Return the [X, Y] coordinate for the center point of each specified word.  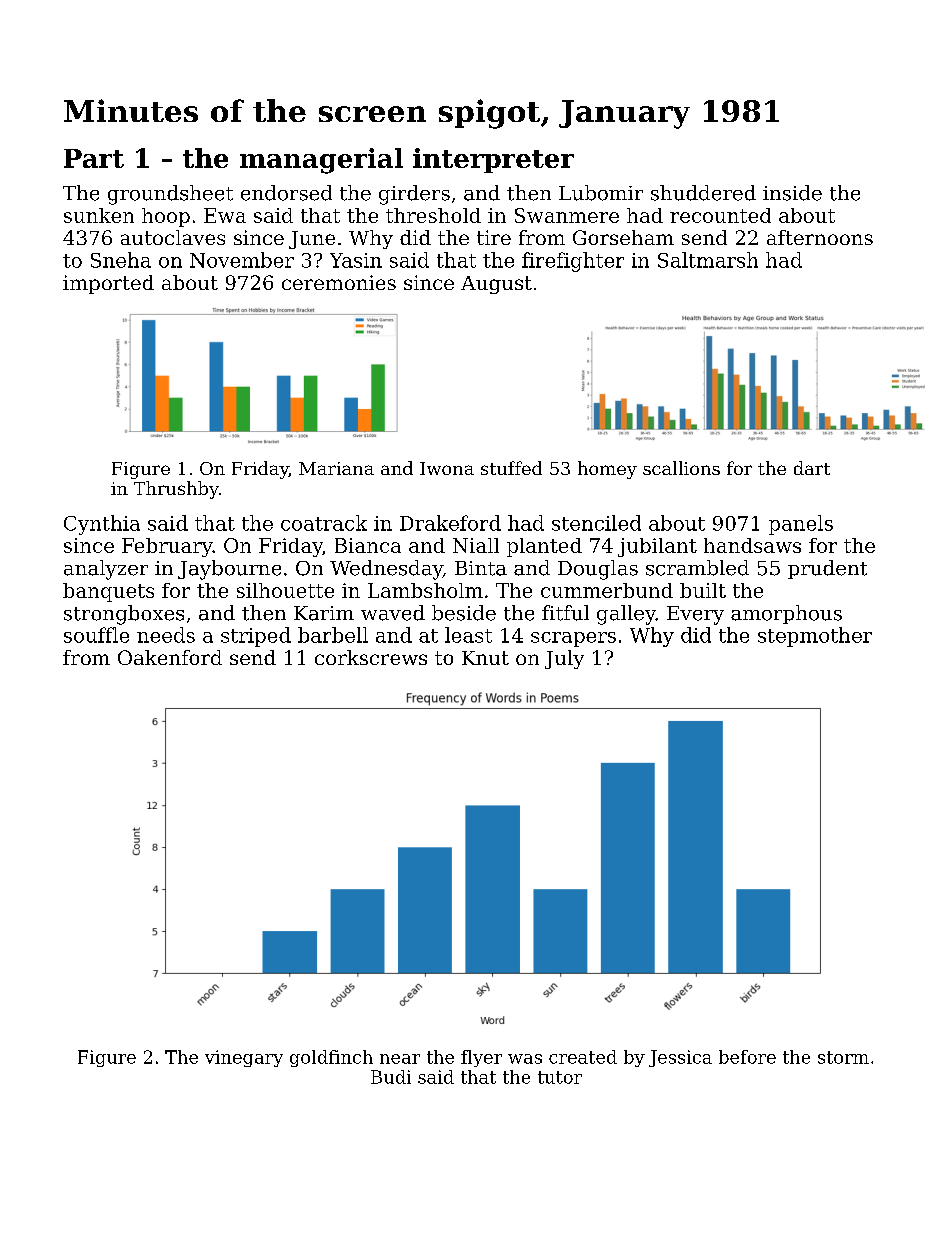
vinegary [244, 1058]
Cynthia [102, 525]
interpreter [493, 160]
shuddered [703, 193]
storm [843, 1057]
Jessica [680, 1058]
